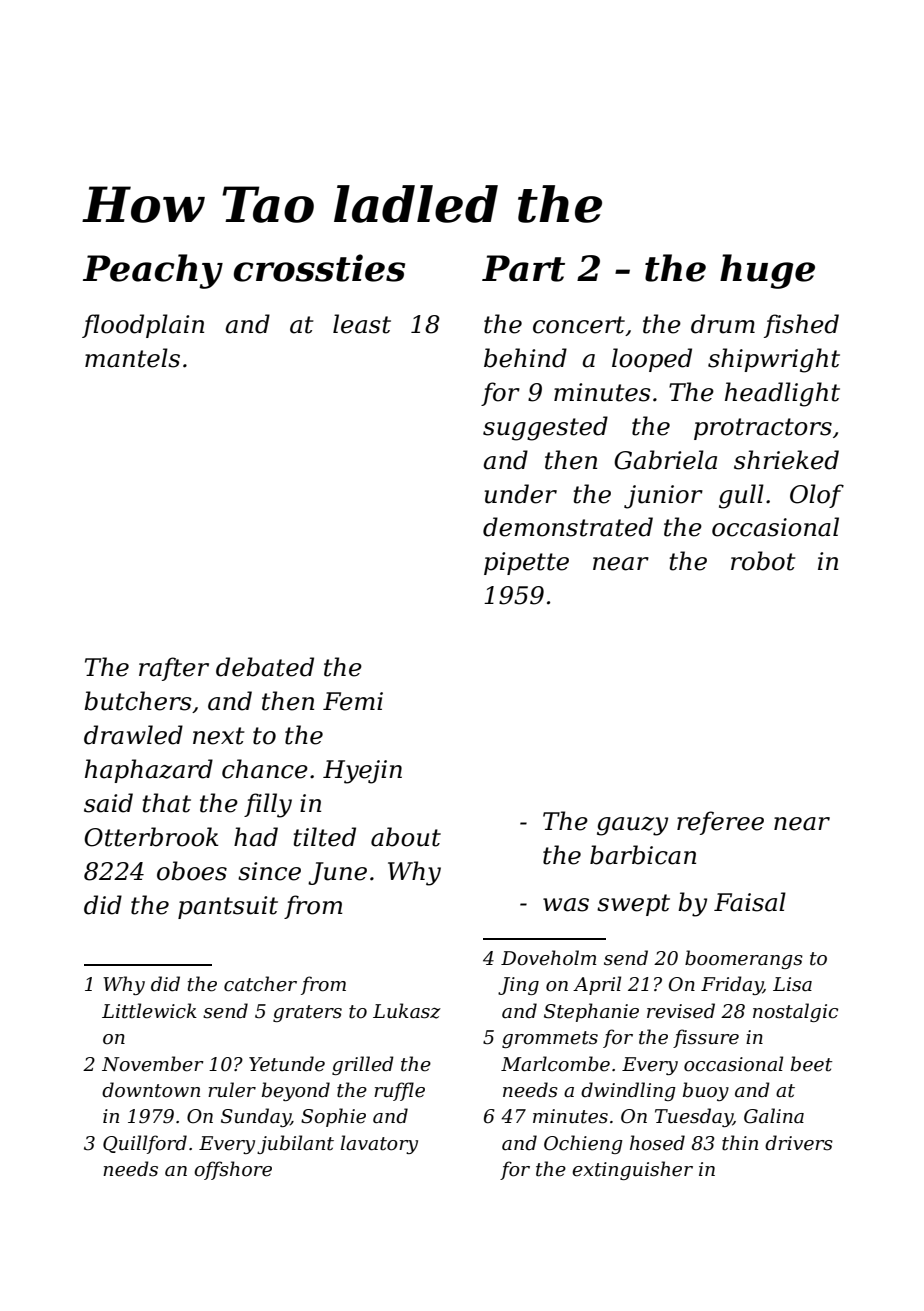 This screenshot has height=1311, width=924. What do you see at coordinates (132, 358) in the screenshot?
I see `mantels` at bounding box center [132, 358].
